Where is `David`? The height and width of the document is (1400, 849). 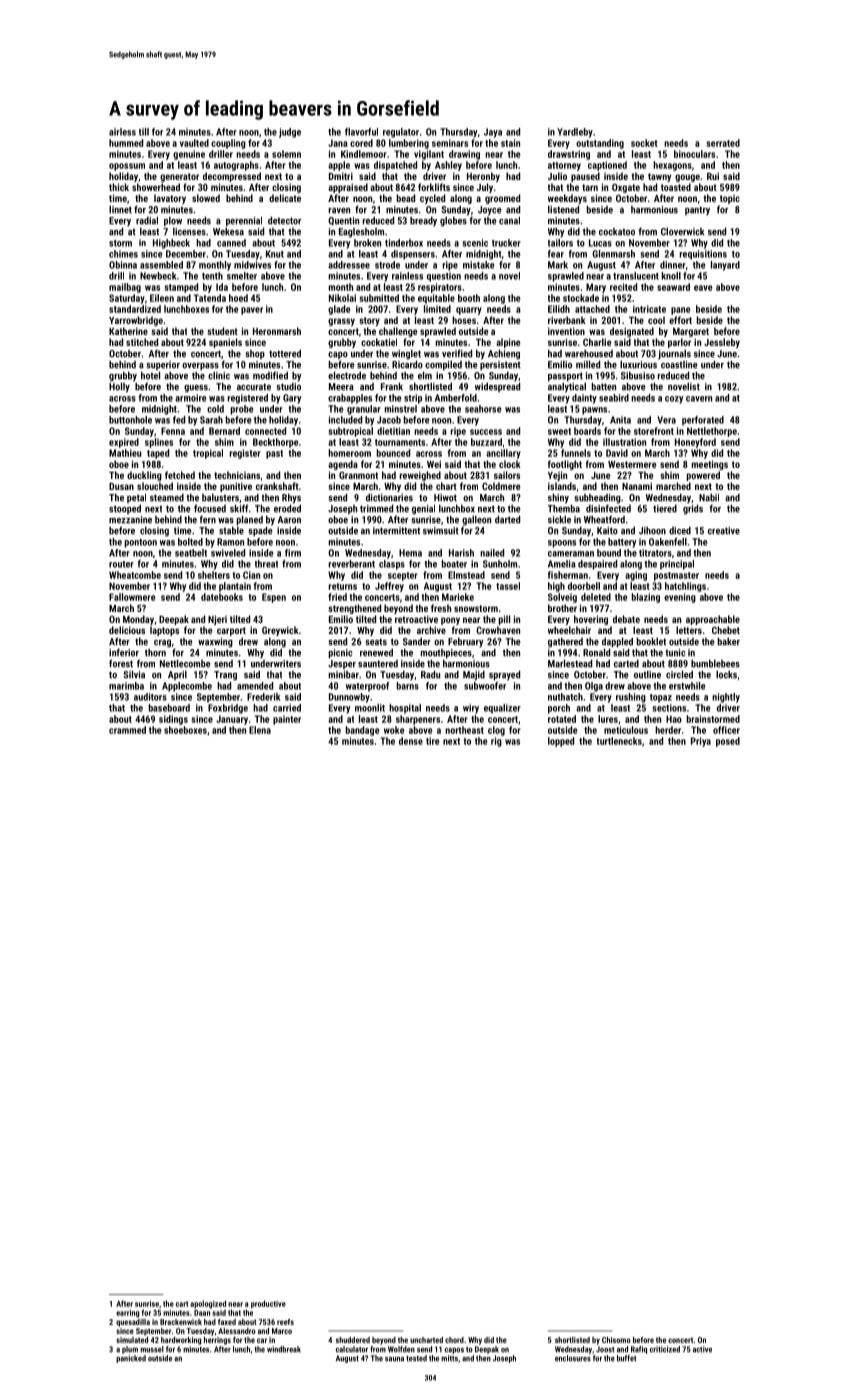
David is located at coordinates (617, 453).
